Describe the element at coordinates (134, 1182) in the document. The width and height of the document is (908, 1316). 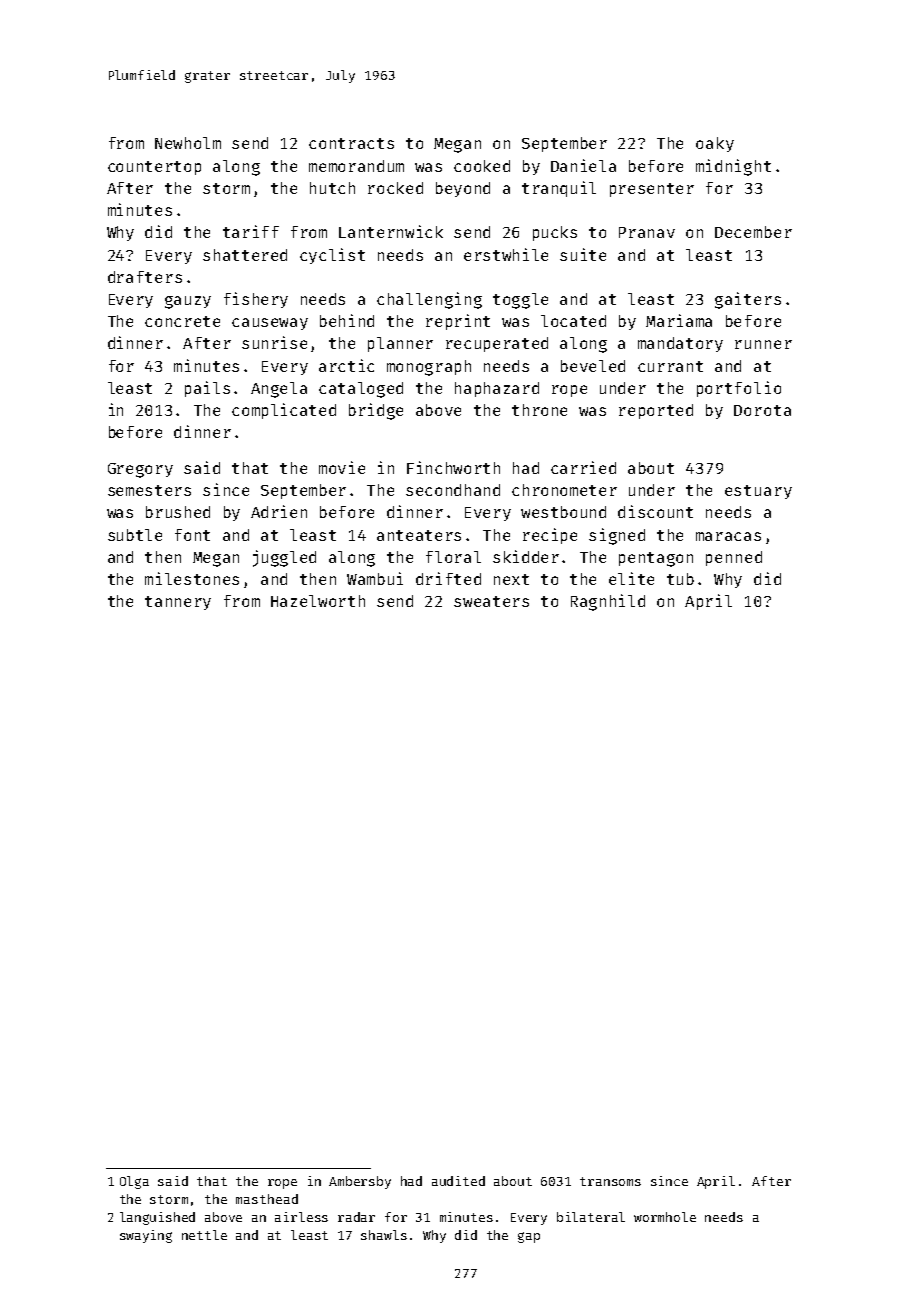
I see `Olga` at that location.
